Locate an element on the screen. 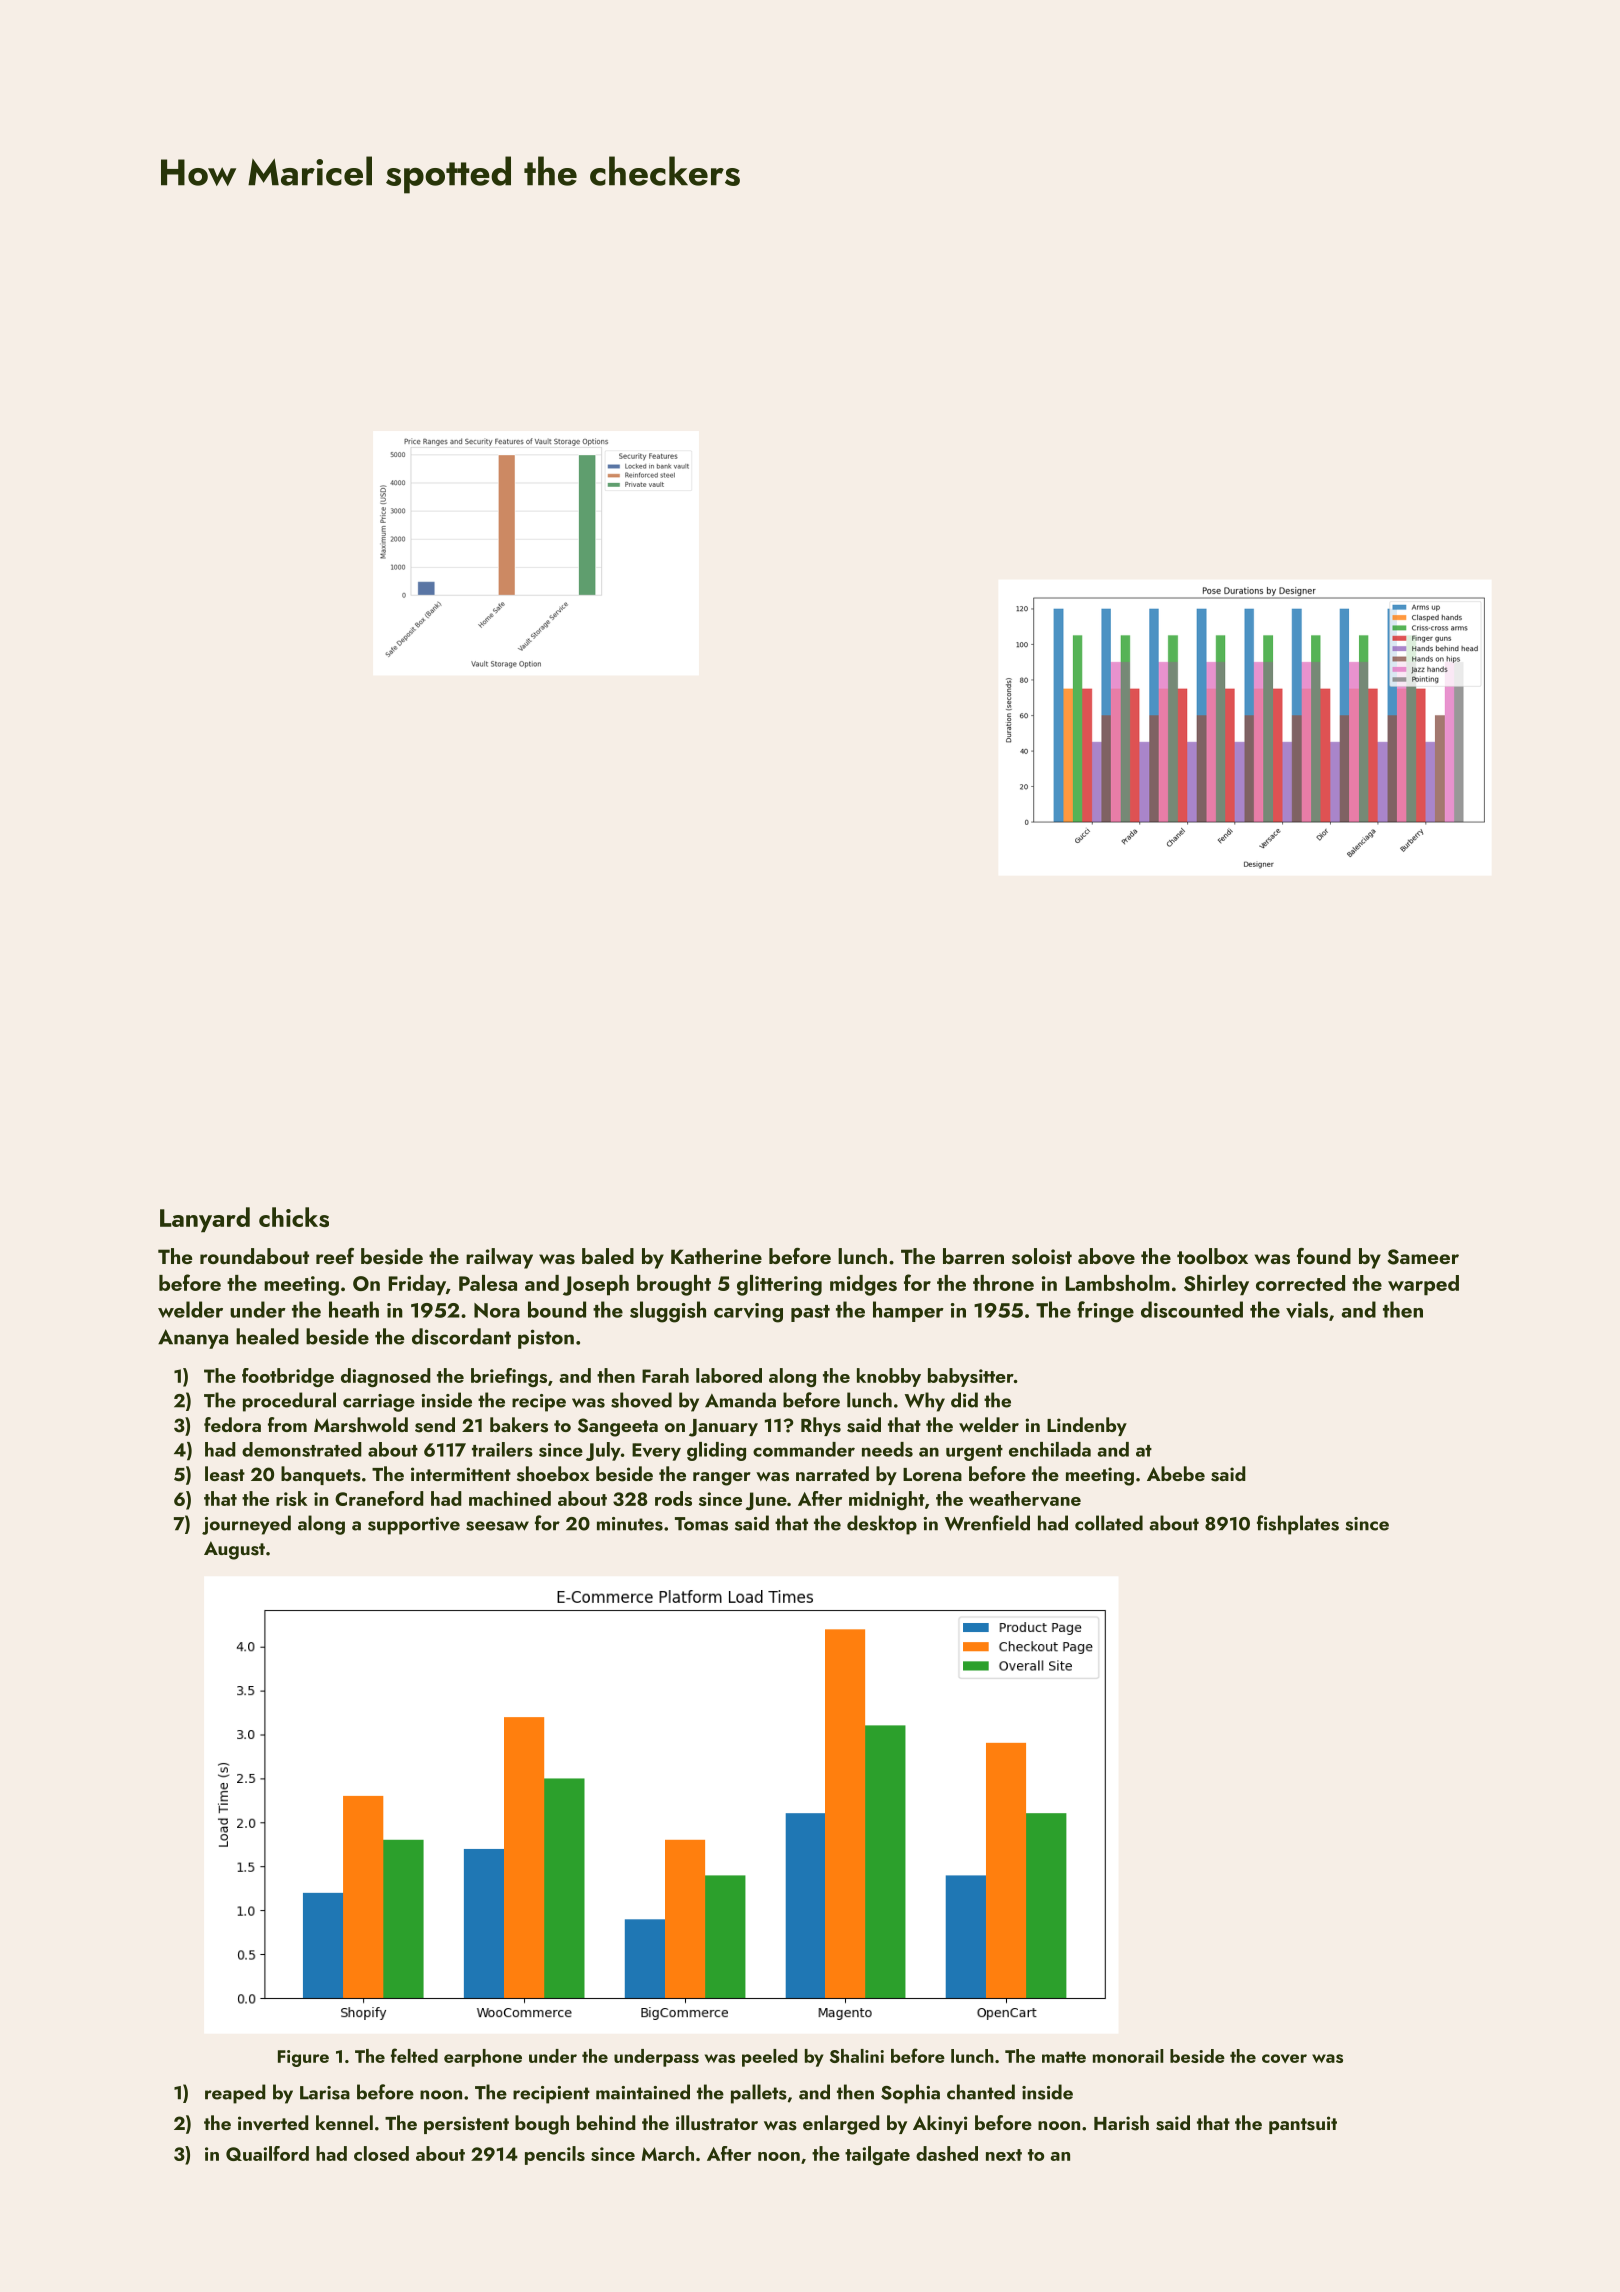  desktop is located at coordinates (882, 1525).
